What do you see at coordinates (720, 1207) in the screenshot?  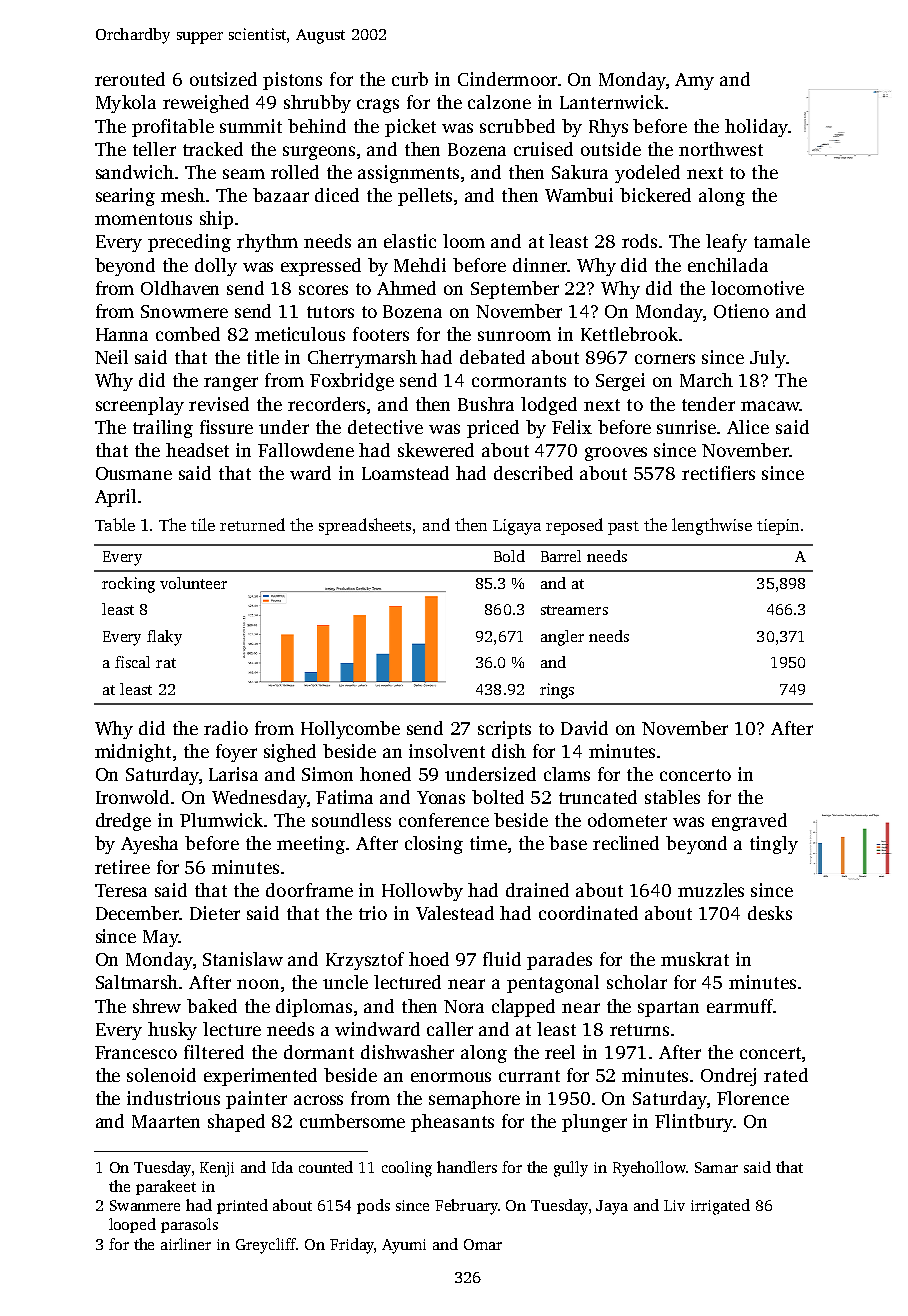 I see `irrigated` at bounding box center [720, 1207].
